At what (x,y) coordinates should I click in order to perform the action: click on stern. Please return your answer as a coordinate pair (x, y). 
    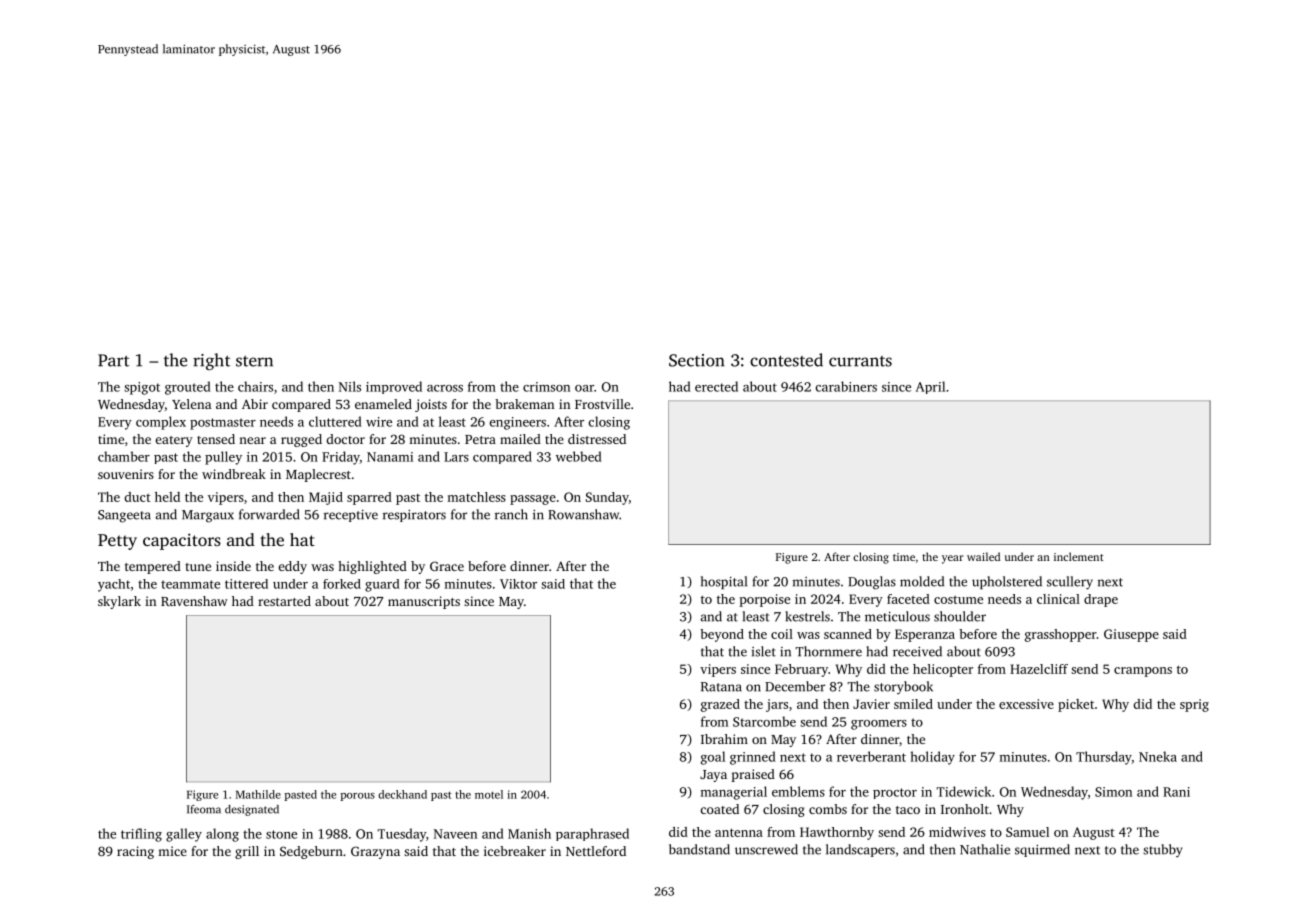
    Looking at the image, I should click on (254, 361).
